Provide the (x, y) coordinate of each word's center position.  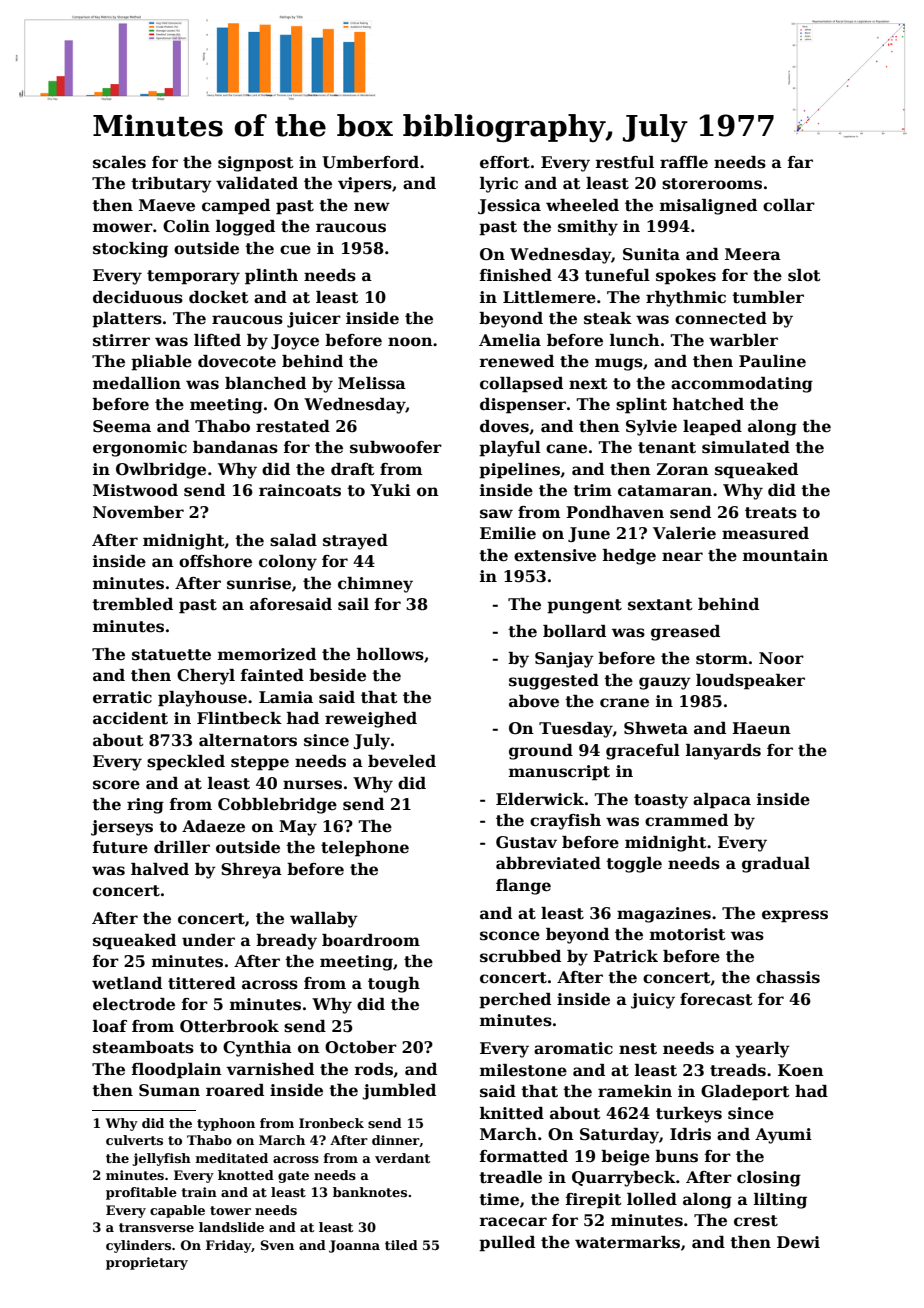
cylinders (138, 1246)
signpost (256, 164)
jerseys (122, 828)
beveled (402, 761)
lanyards (723, 752)
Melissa (372, 383)
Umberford (370, 162)
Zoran (683, 469)
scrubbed (520, 956)
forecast (716, 999)
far (800, 162)
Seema (122, 426)
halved (160, 869)
